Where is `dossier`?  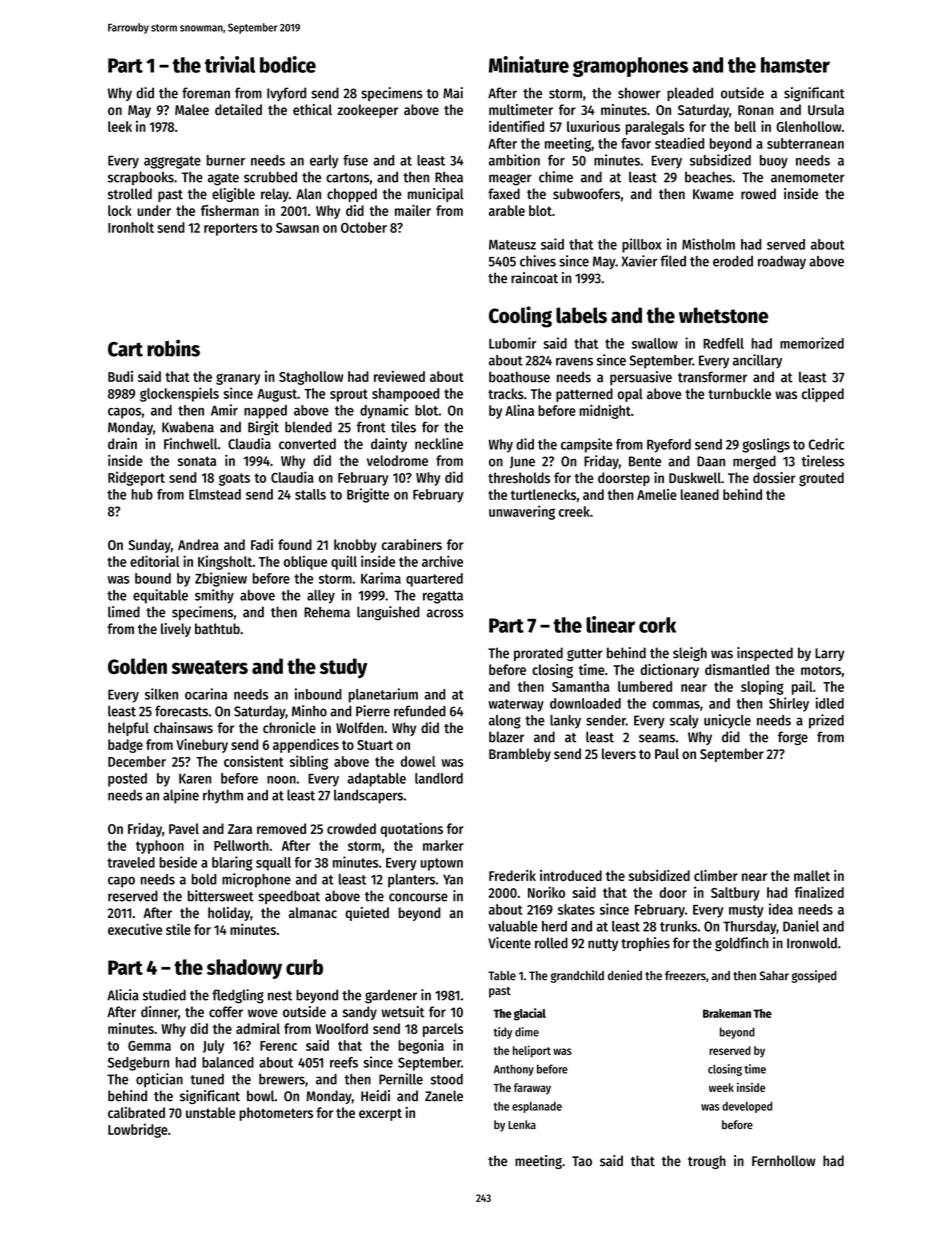
dossier is located at coordinates (774, 478).
